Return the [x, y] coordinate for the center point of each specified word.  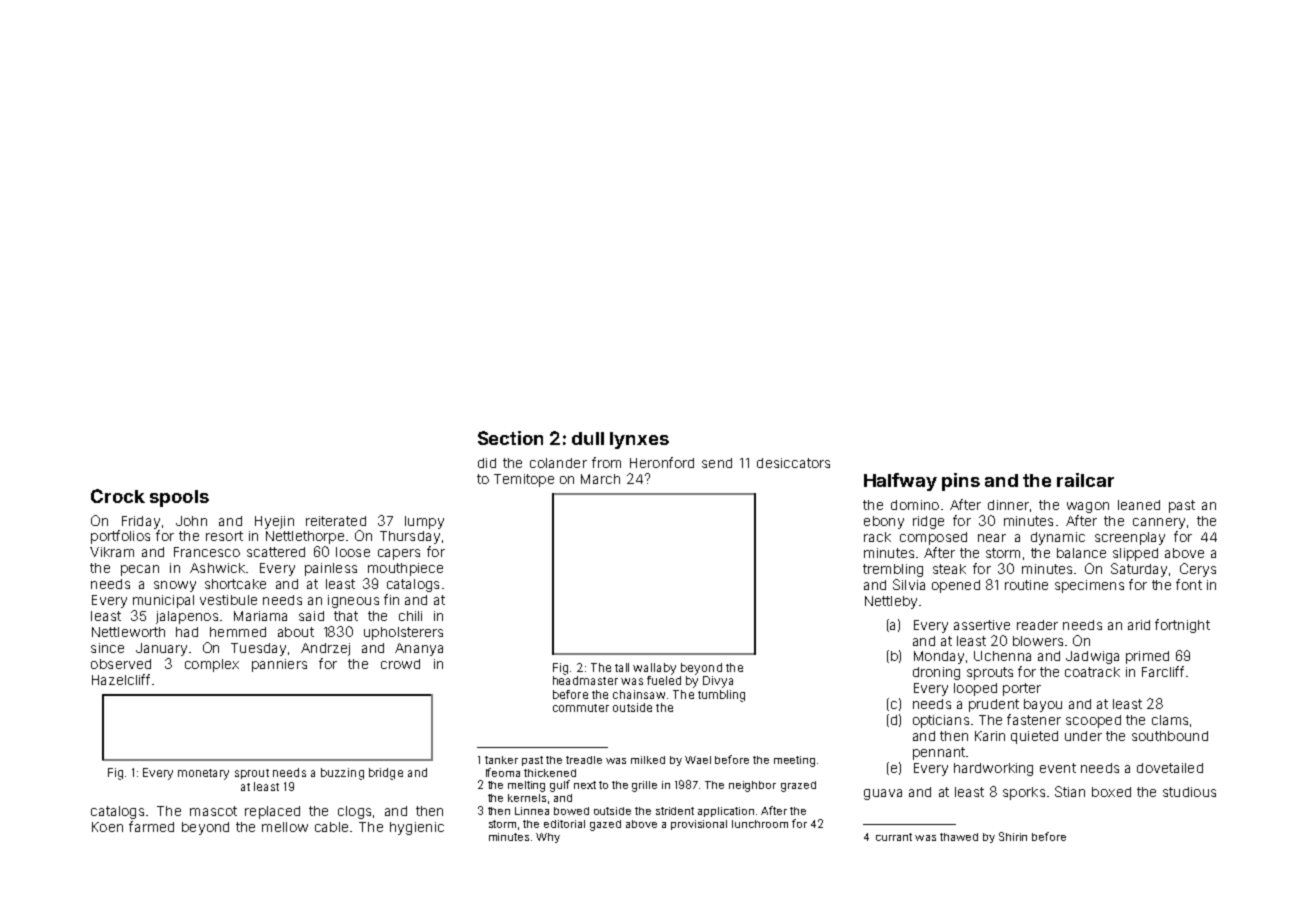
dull [588, 438]
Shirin [1013, 836]
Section [510, 438]
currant [894, 837]
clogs [354, 812]
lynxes [639, 440]
